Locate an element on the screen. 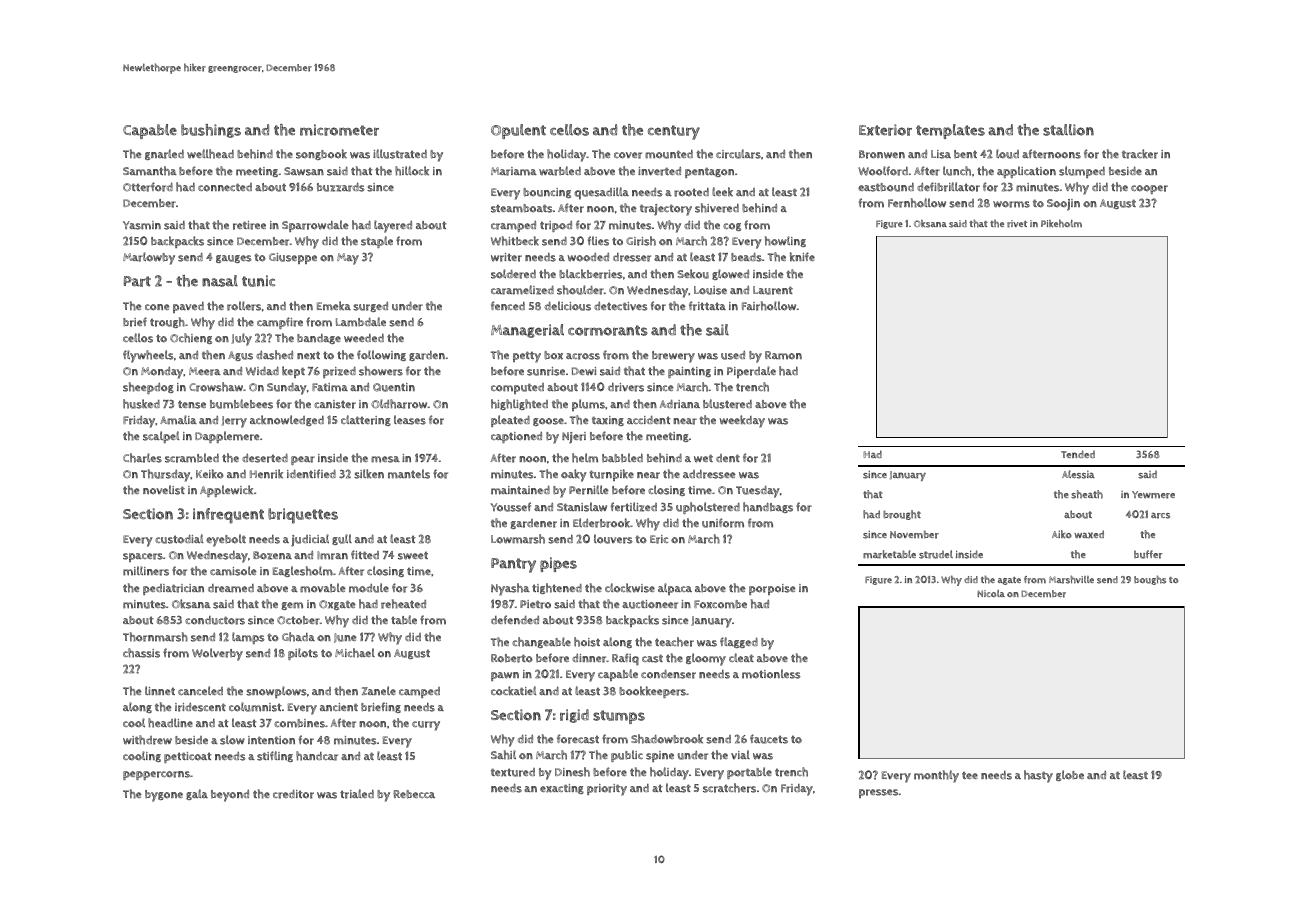 The image size is (1308, 924). Quentin is located at coordinates (394, 387).
